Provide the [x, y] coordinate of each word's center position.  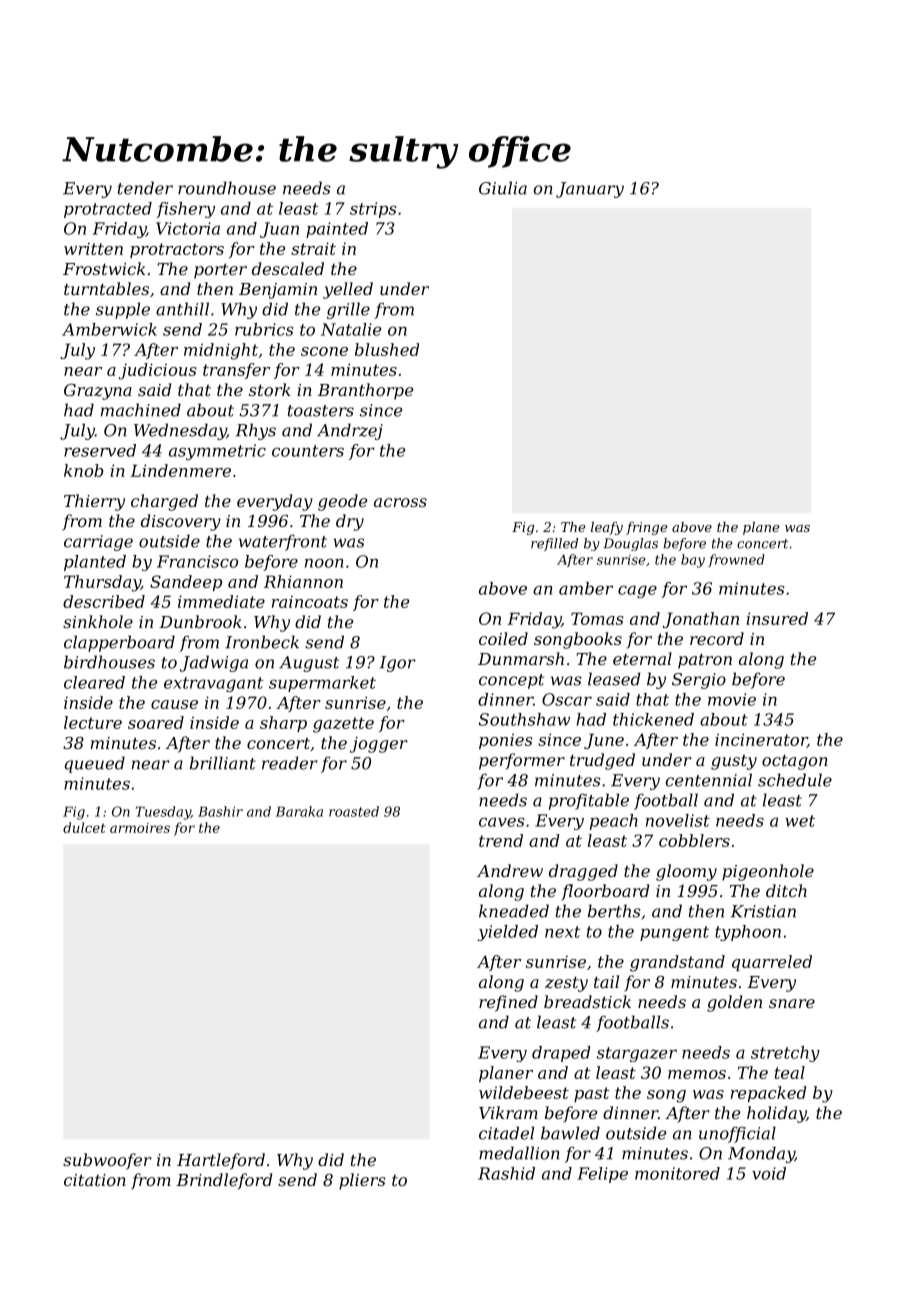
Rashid [506, 1173]
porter [220, 271]
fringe [647, 528]
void [769, 1173]
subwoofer [107, 1161]
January [590, 190]
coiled [503, 638]
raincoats [310, 602]
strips [373, 210]
